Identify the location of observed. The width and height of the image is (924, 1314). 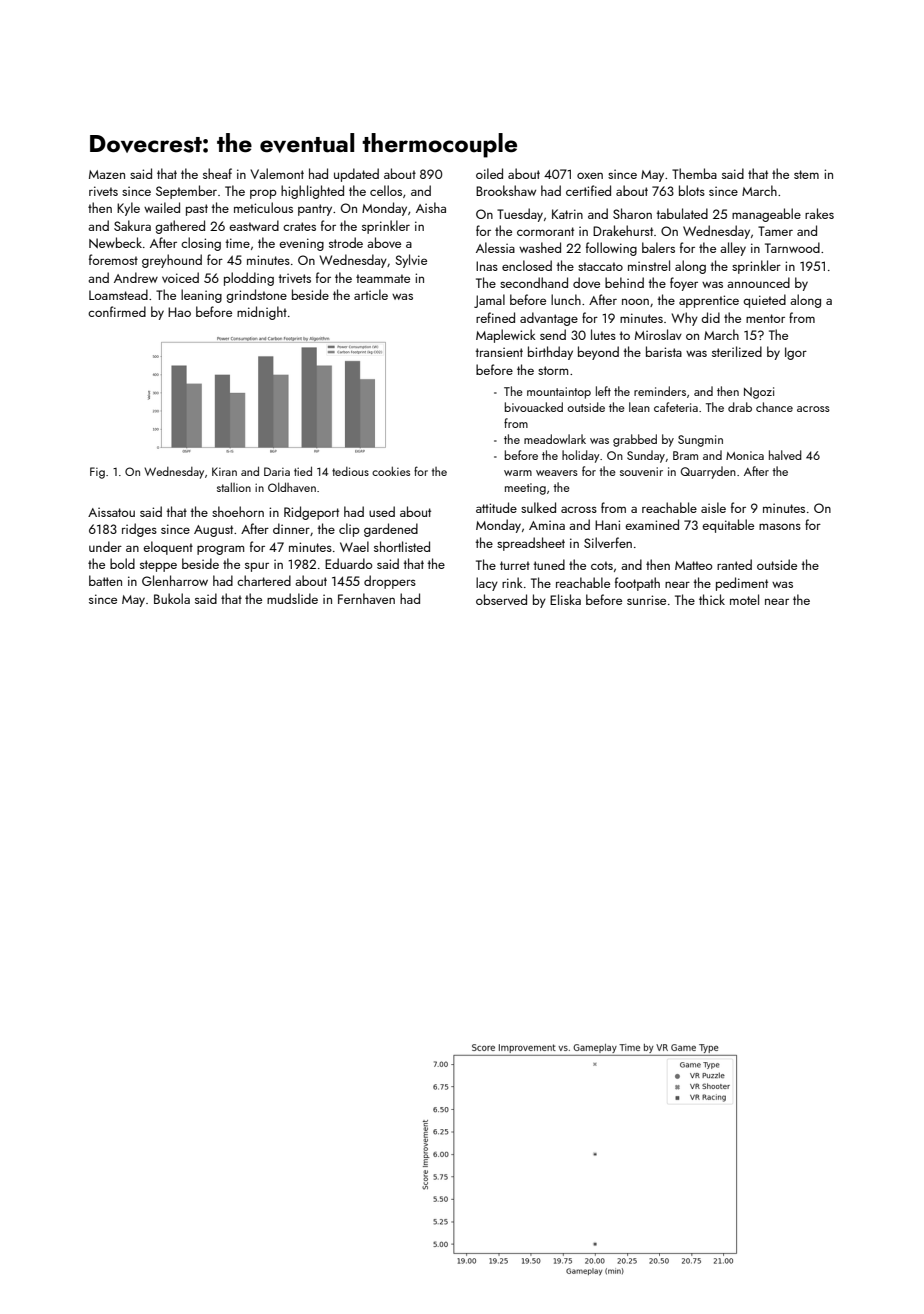
(501, 599).
